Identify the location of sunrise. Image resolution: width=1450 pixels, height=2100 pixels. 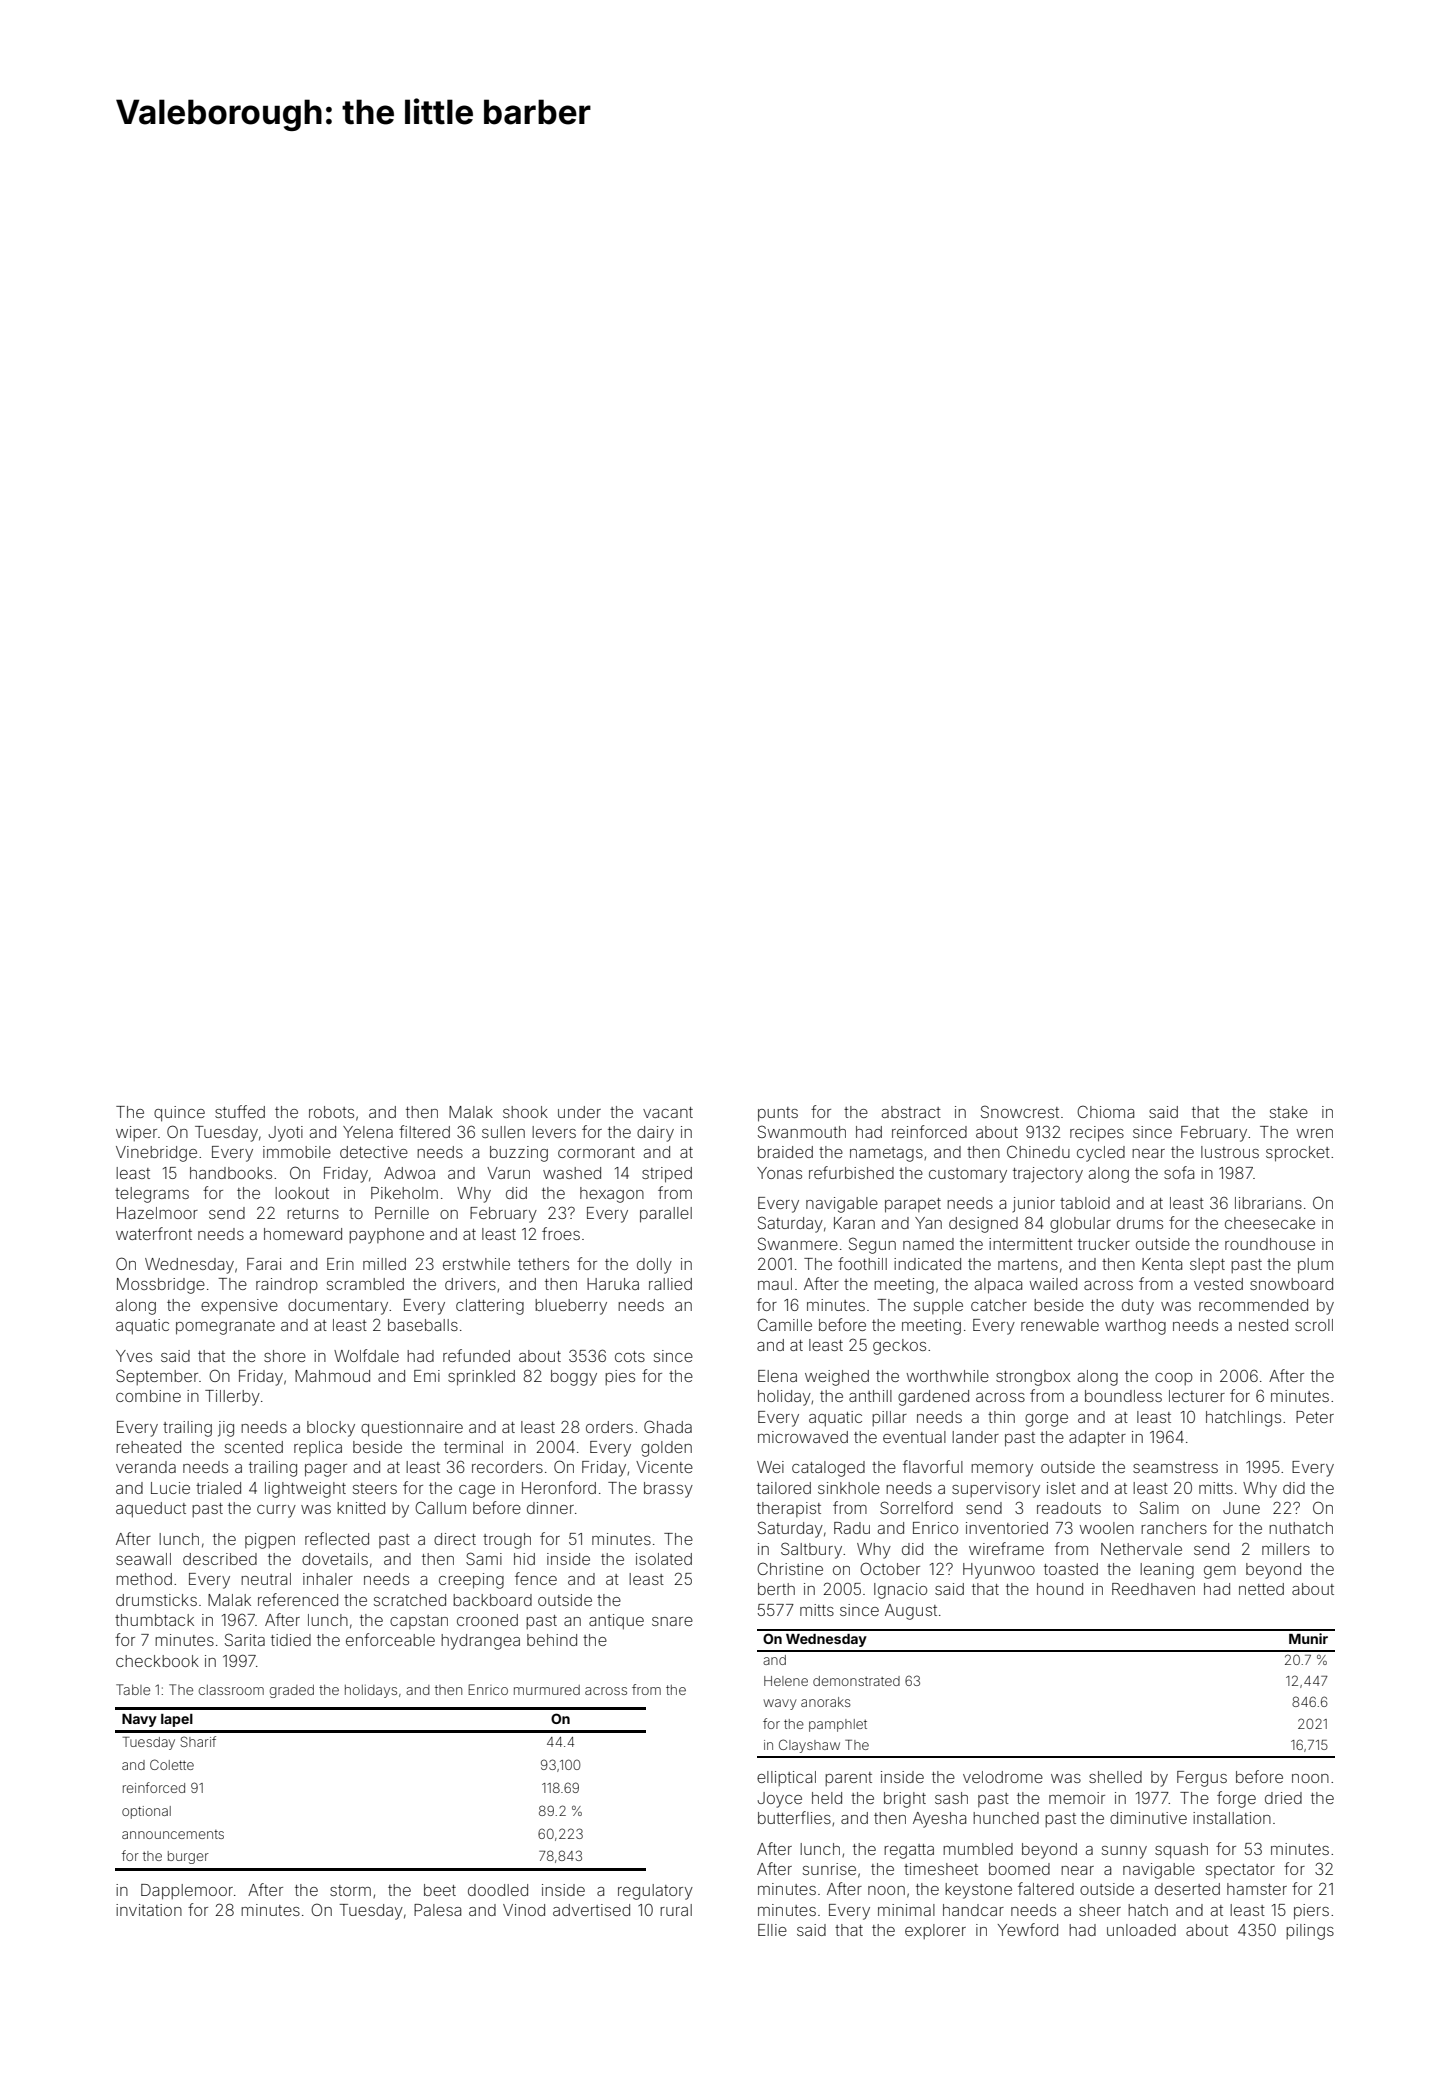
(829, 1869).
